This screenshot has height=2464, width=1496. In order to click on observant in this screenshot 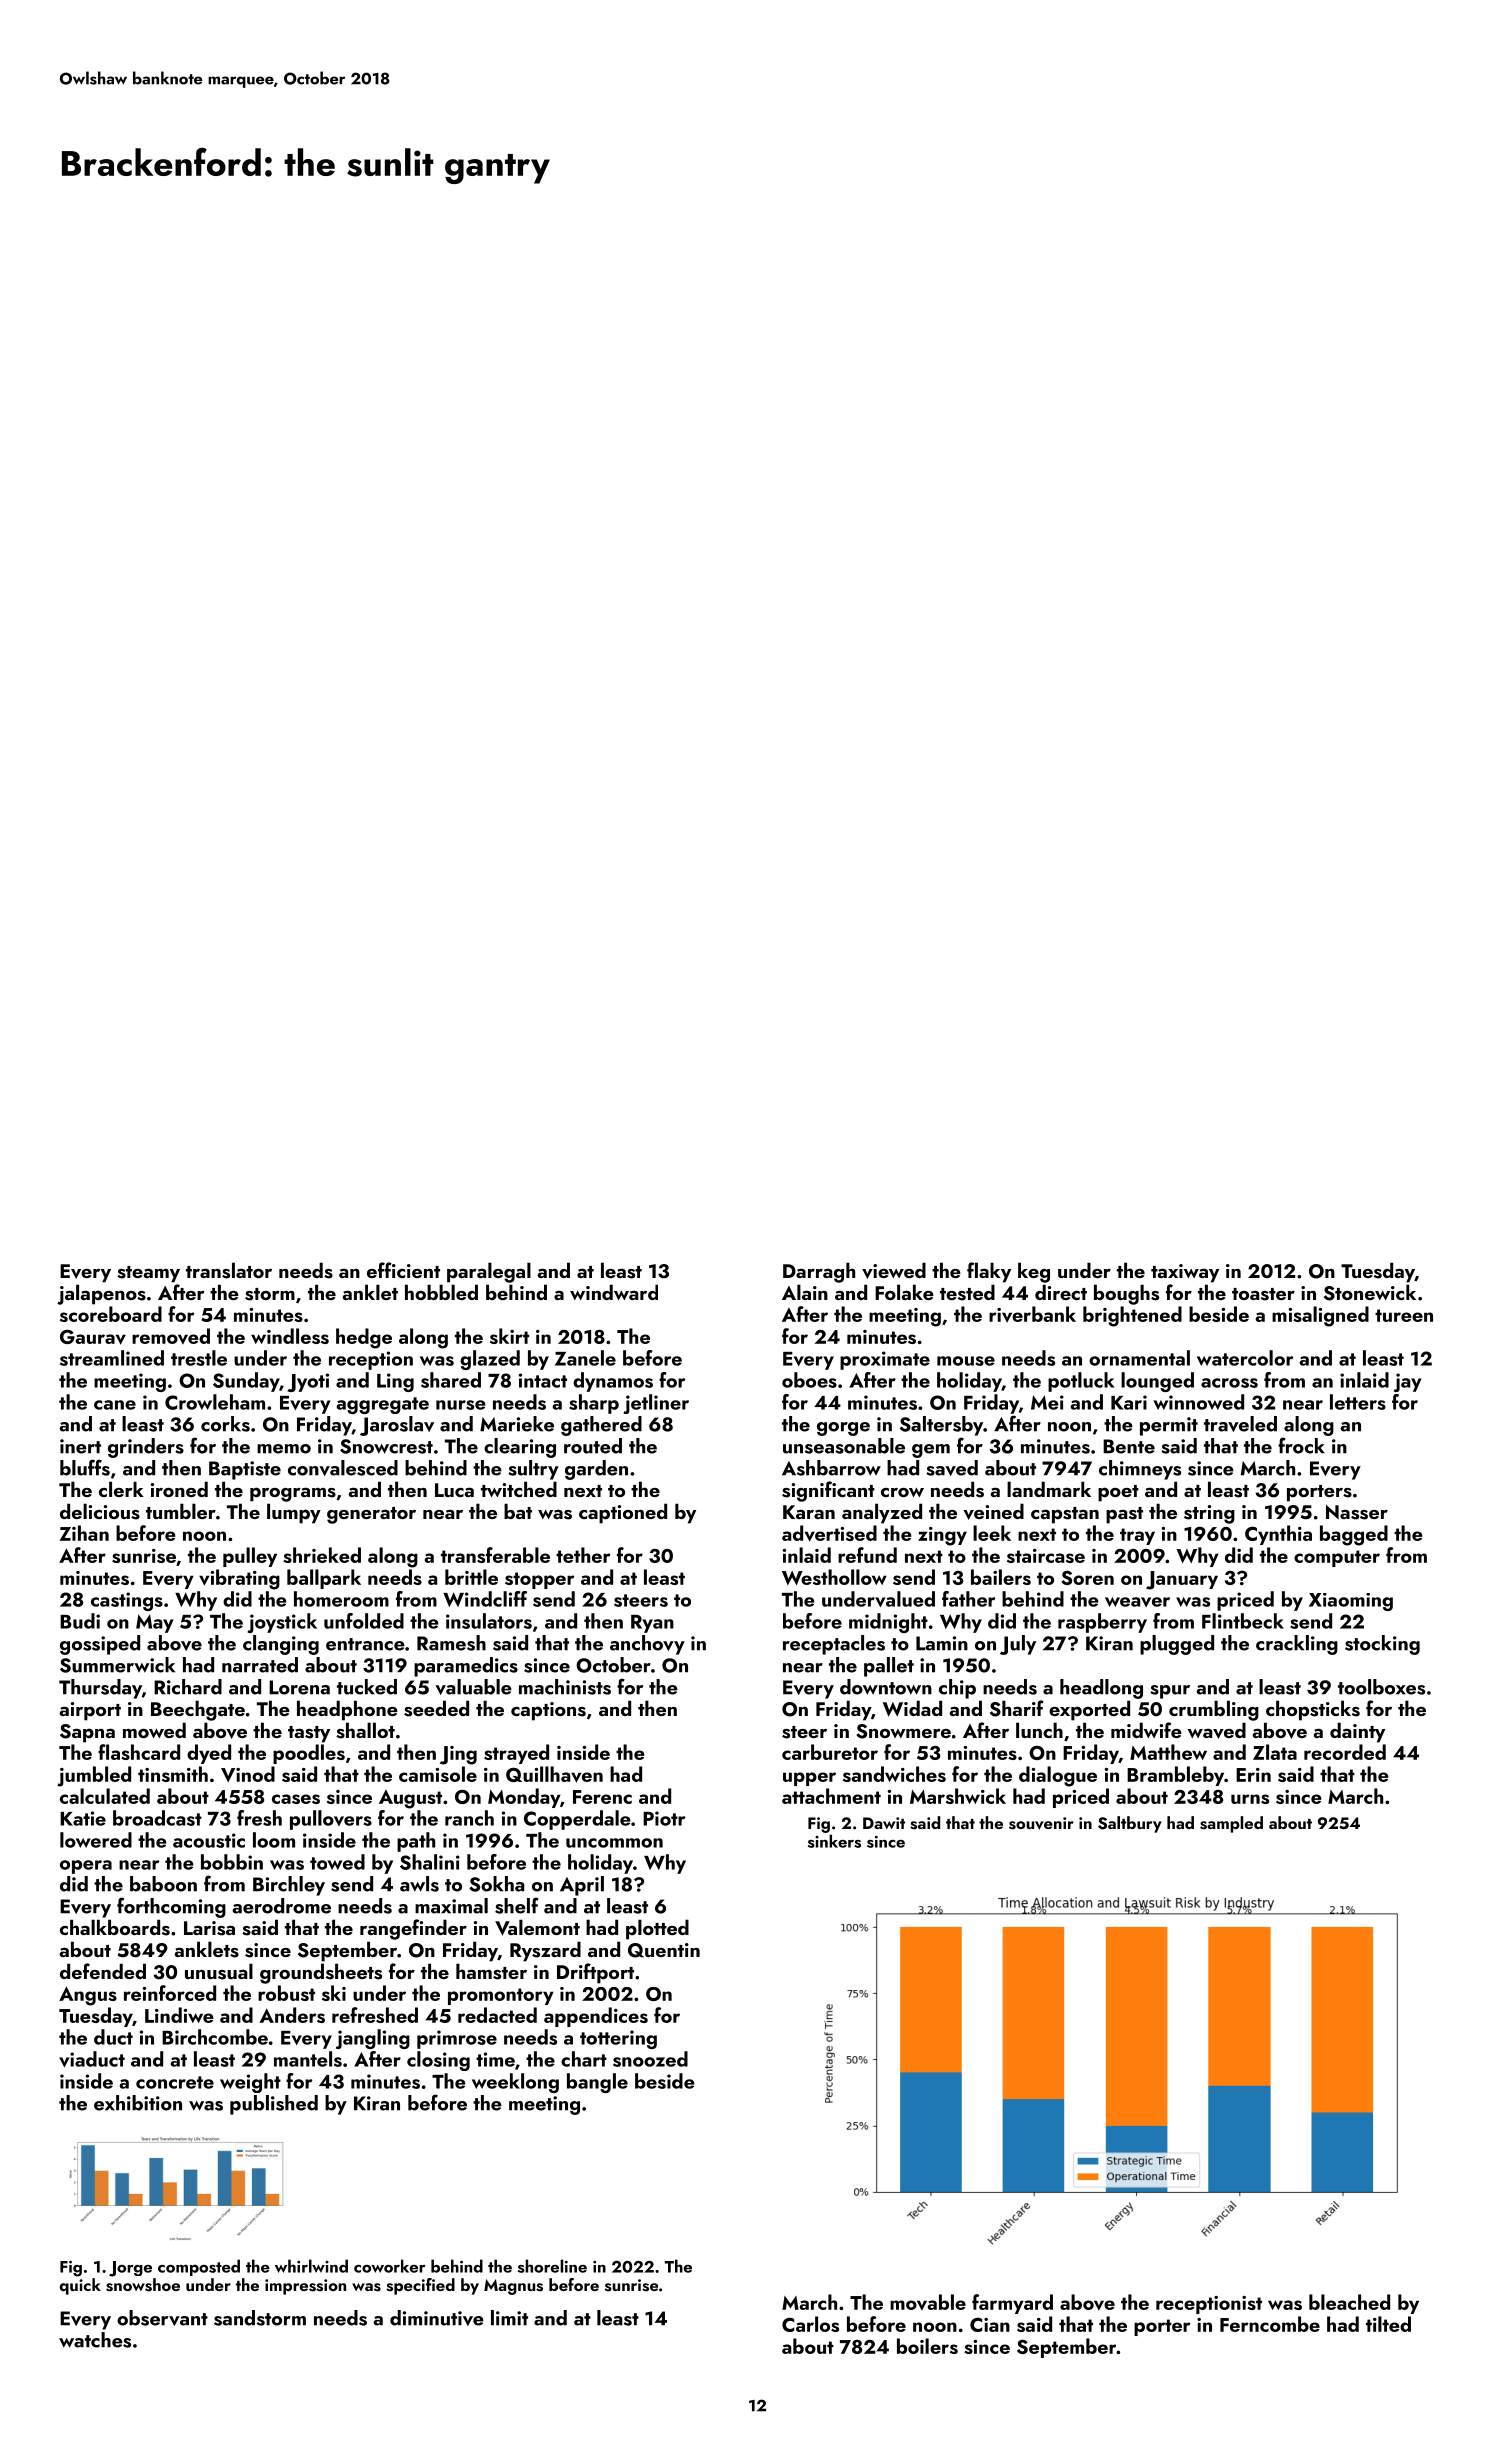, I will do `click(162, 2318)`.
